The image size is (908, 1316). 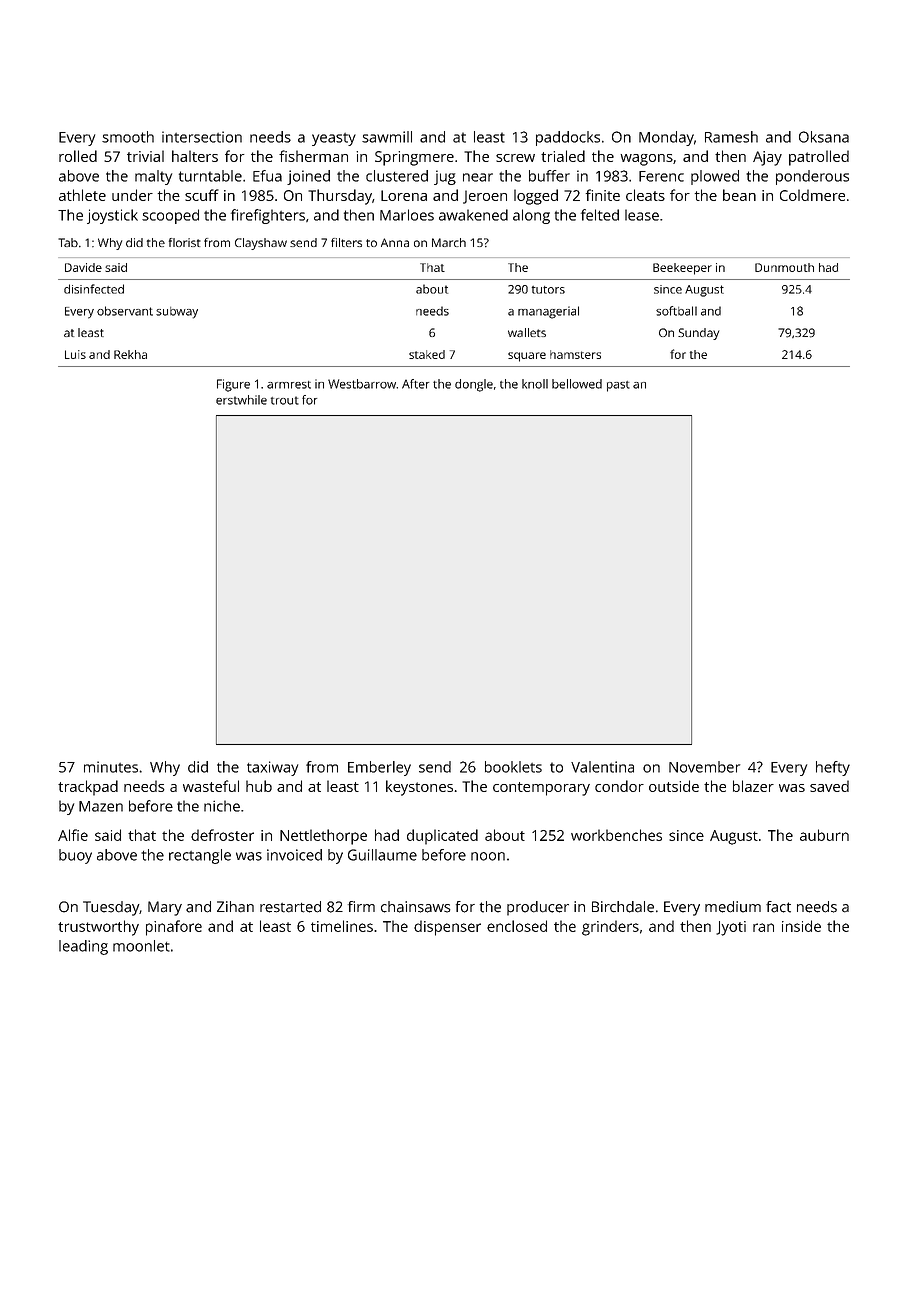 I want to click on outside, so click(x=674, y=786).
